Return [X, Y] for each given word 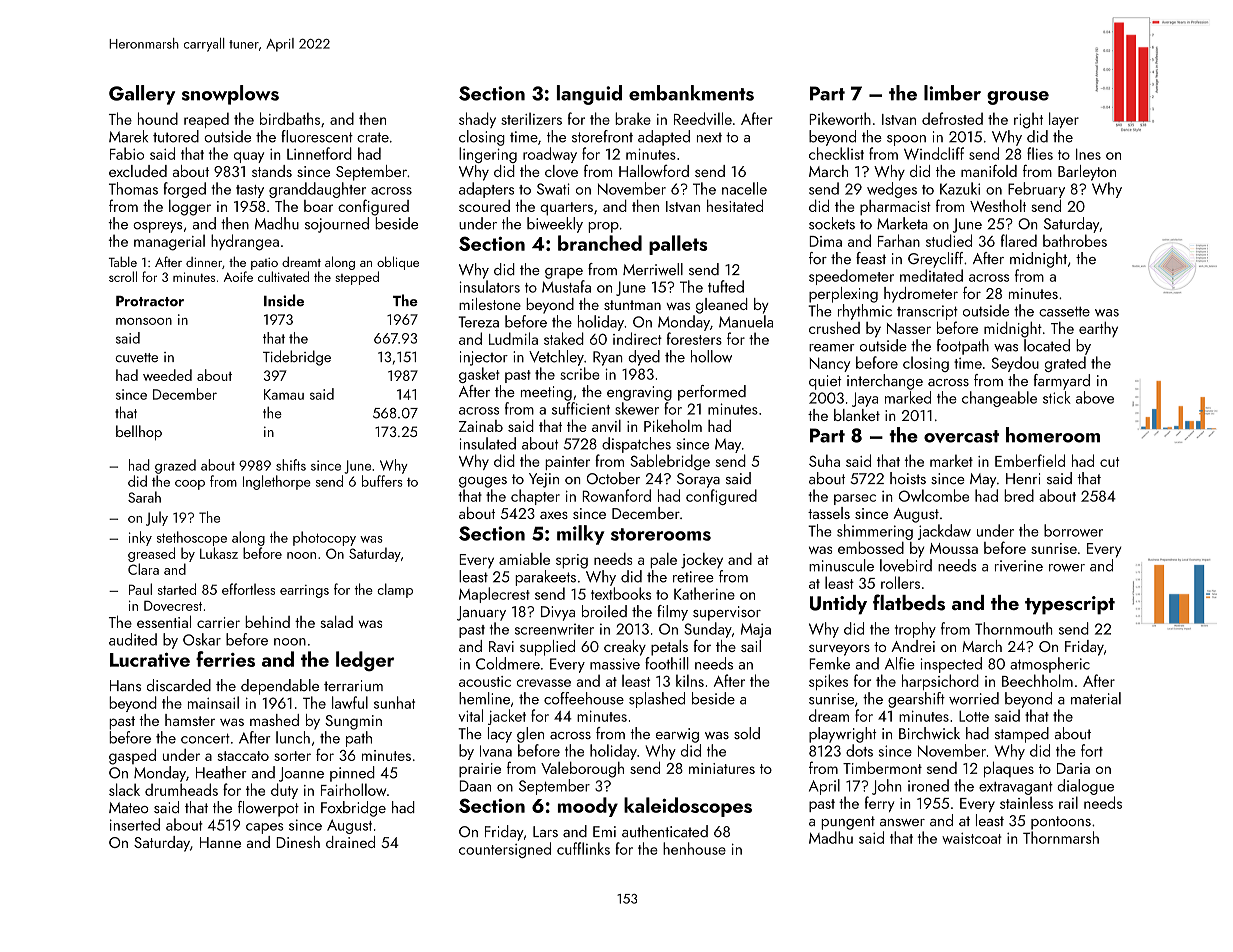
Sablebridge [670, 462]
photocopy [324, 538]
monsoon [144, 321]
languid [589, 95]
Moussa [954, 548]
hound [158, 118]
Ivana [496, 751]
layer [1064, 120]
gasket [479, 375]
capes [265, 828]
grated [1065, 364]
